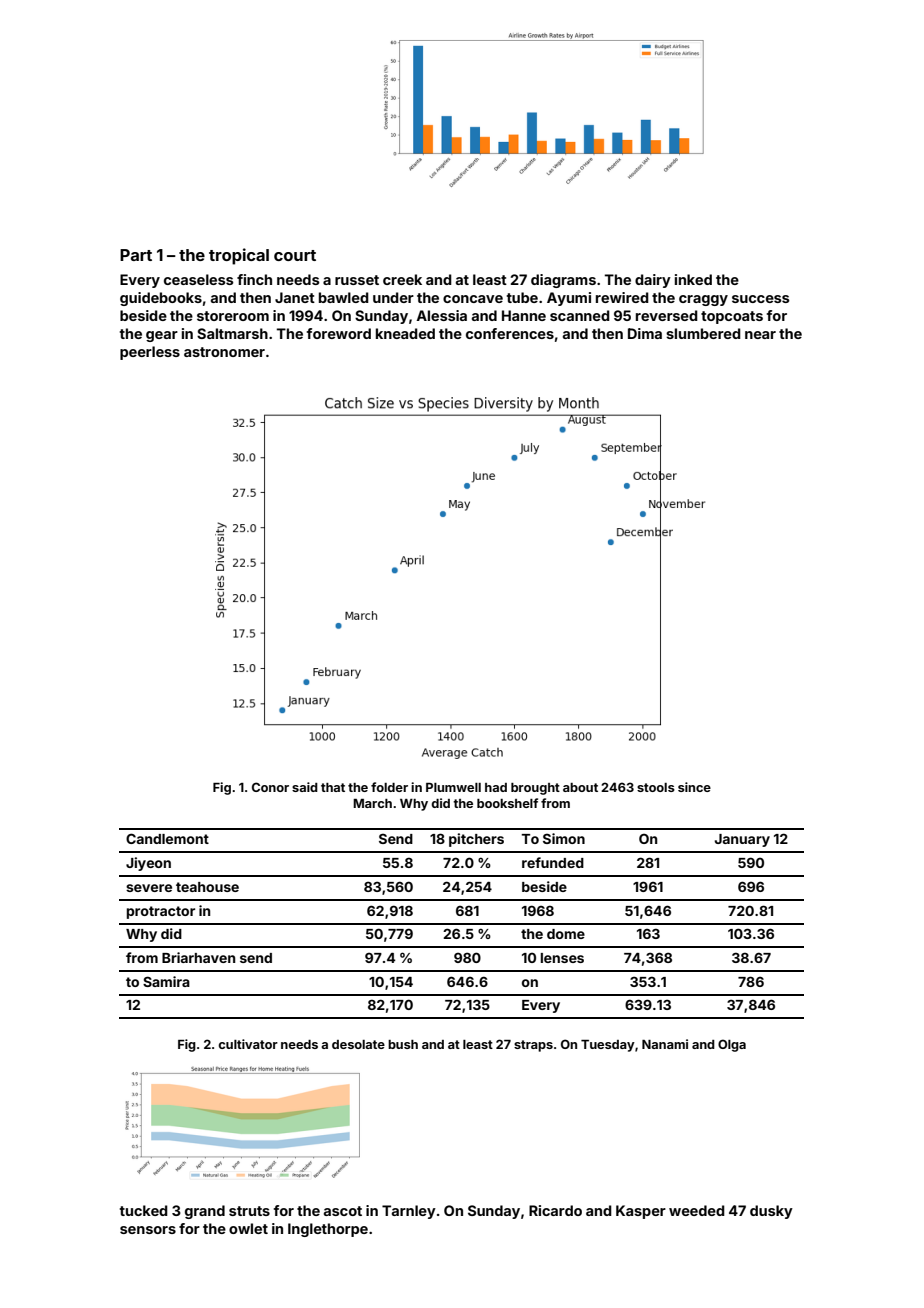  I want to click on brought, so click(535, 789).
